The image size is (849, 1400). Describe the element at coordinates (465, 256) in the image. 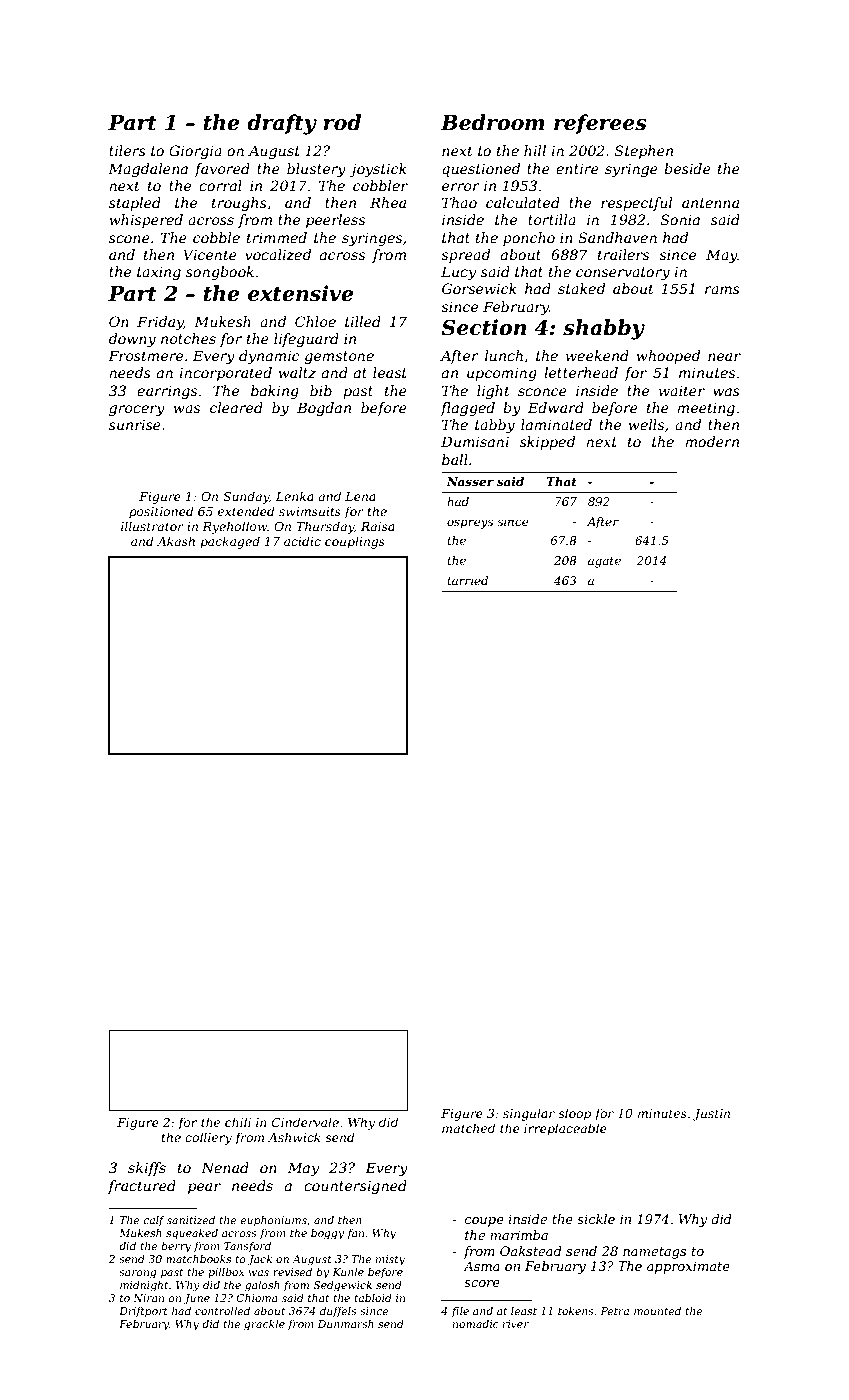

I see `spread` at that location.
